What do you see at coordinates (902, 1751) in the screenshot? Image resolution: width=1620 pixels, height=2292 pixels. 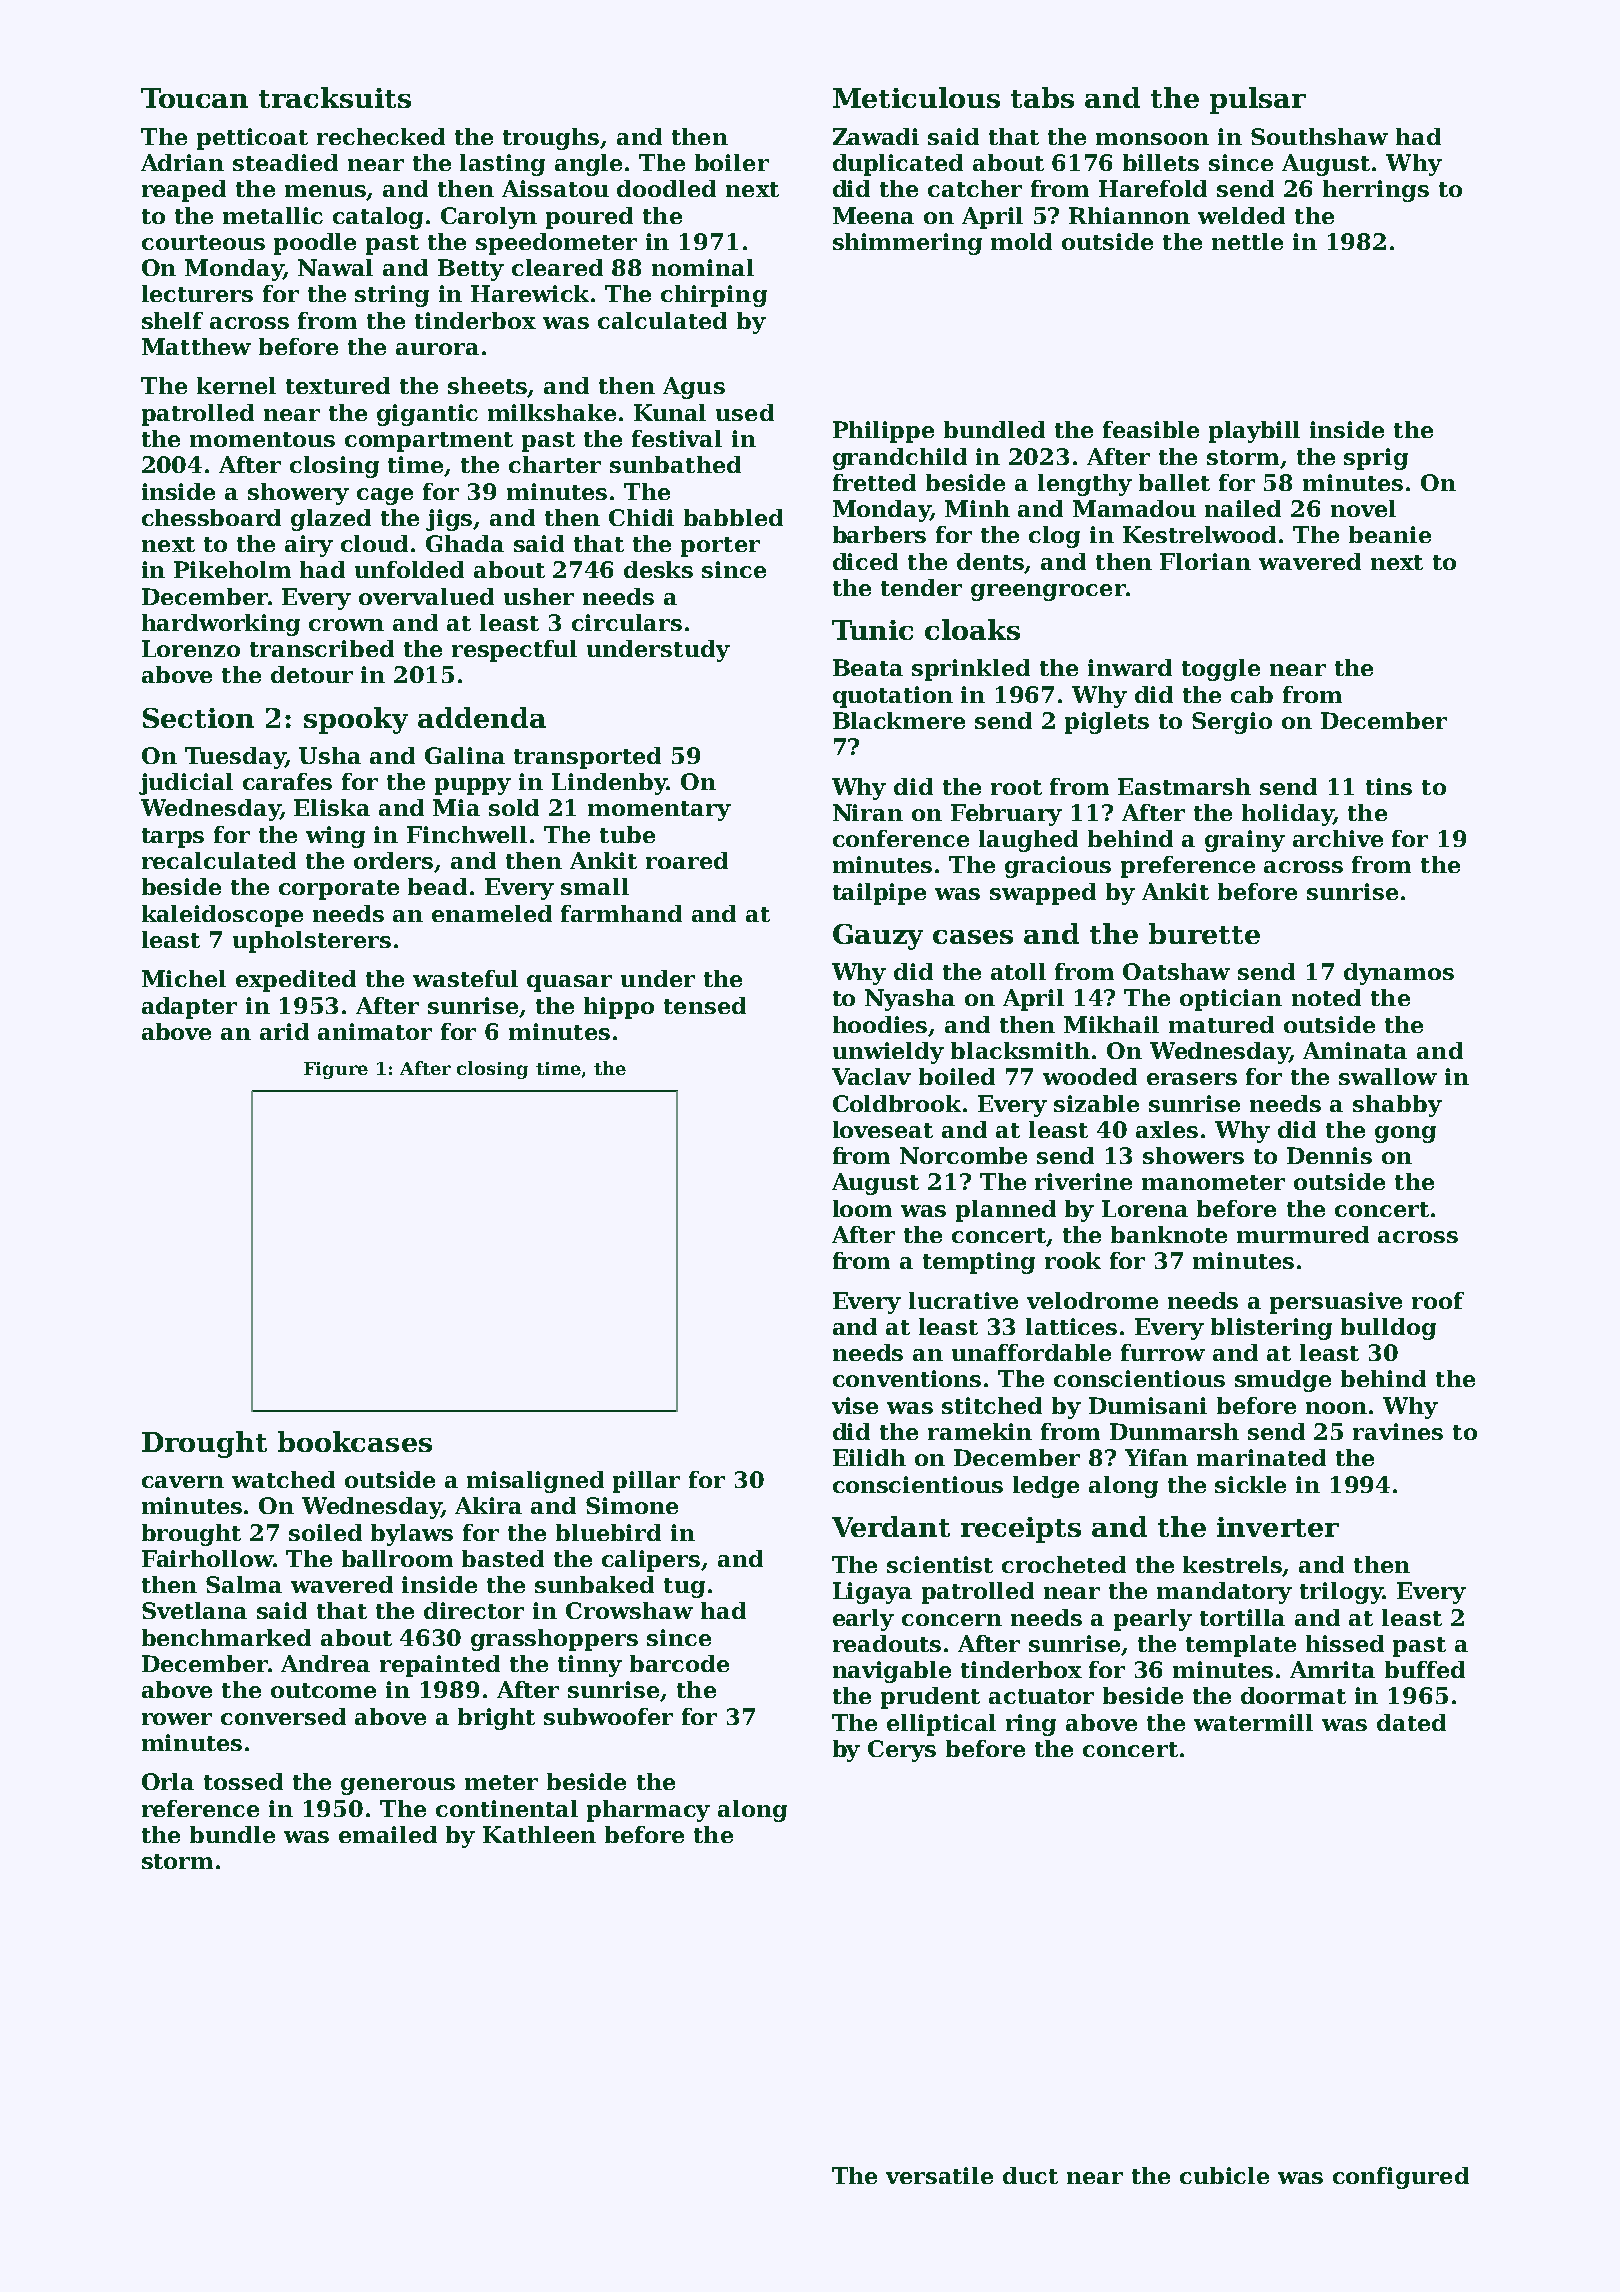 I see `Cerys` at bounding box center [902, 1751].
